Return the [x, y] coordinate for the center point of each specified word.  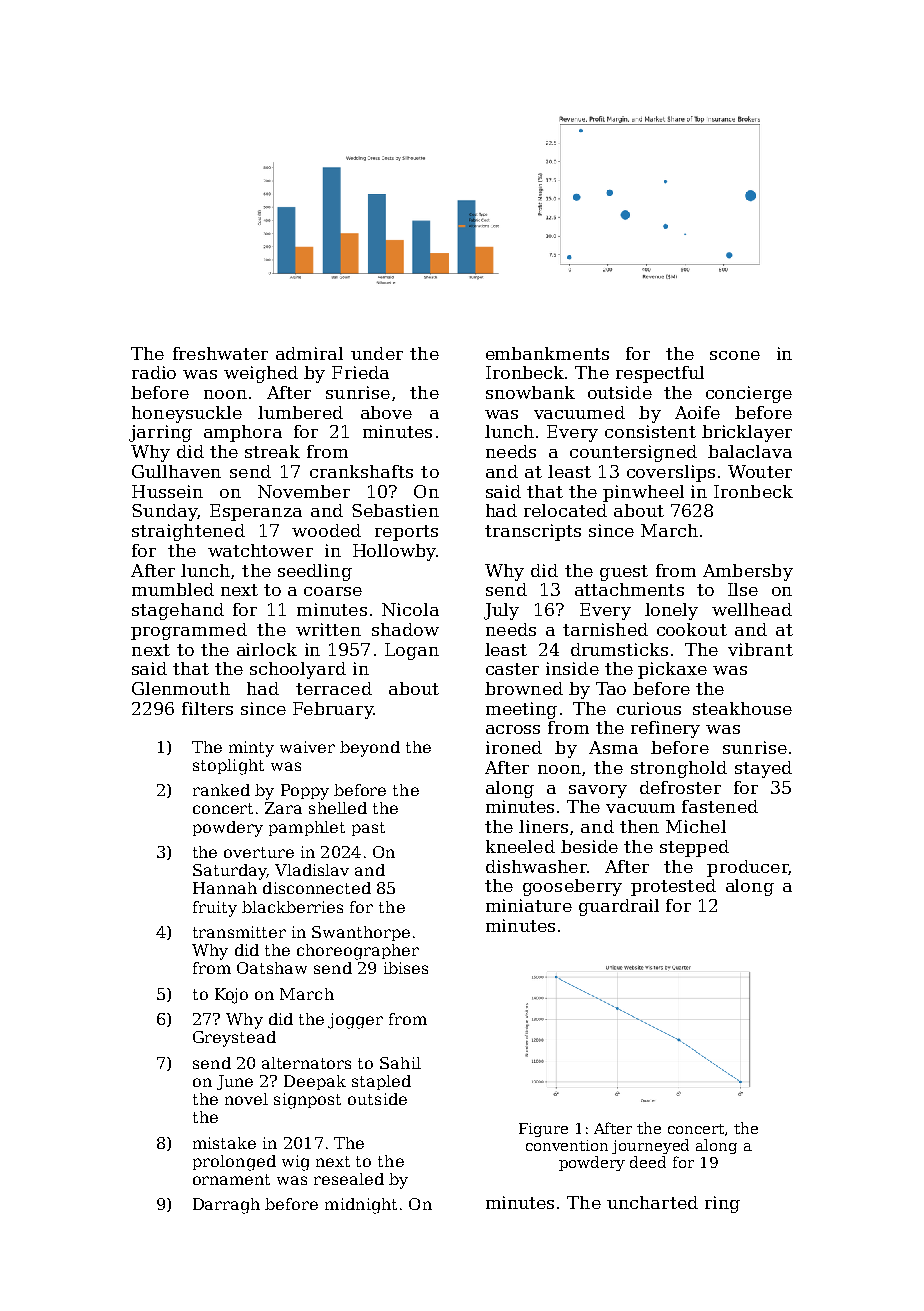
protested [673, 887]
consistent [650, 431]
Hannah [225, 888]
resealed [349, 1179]
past [368, 829]
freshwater [220, 353]
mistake [224, 1143]
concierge [749, 394]
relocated [565, 510]
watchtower [260, 550]
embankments [547, 353]
